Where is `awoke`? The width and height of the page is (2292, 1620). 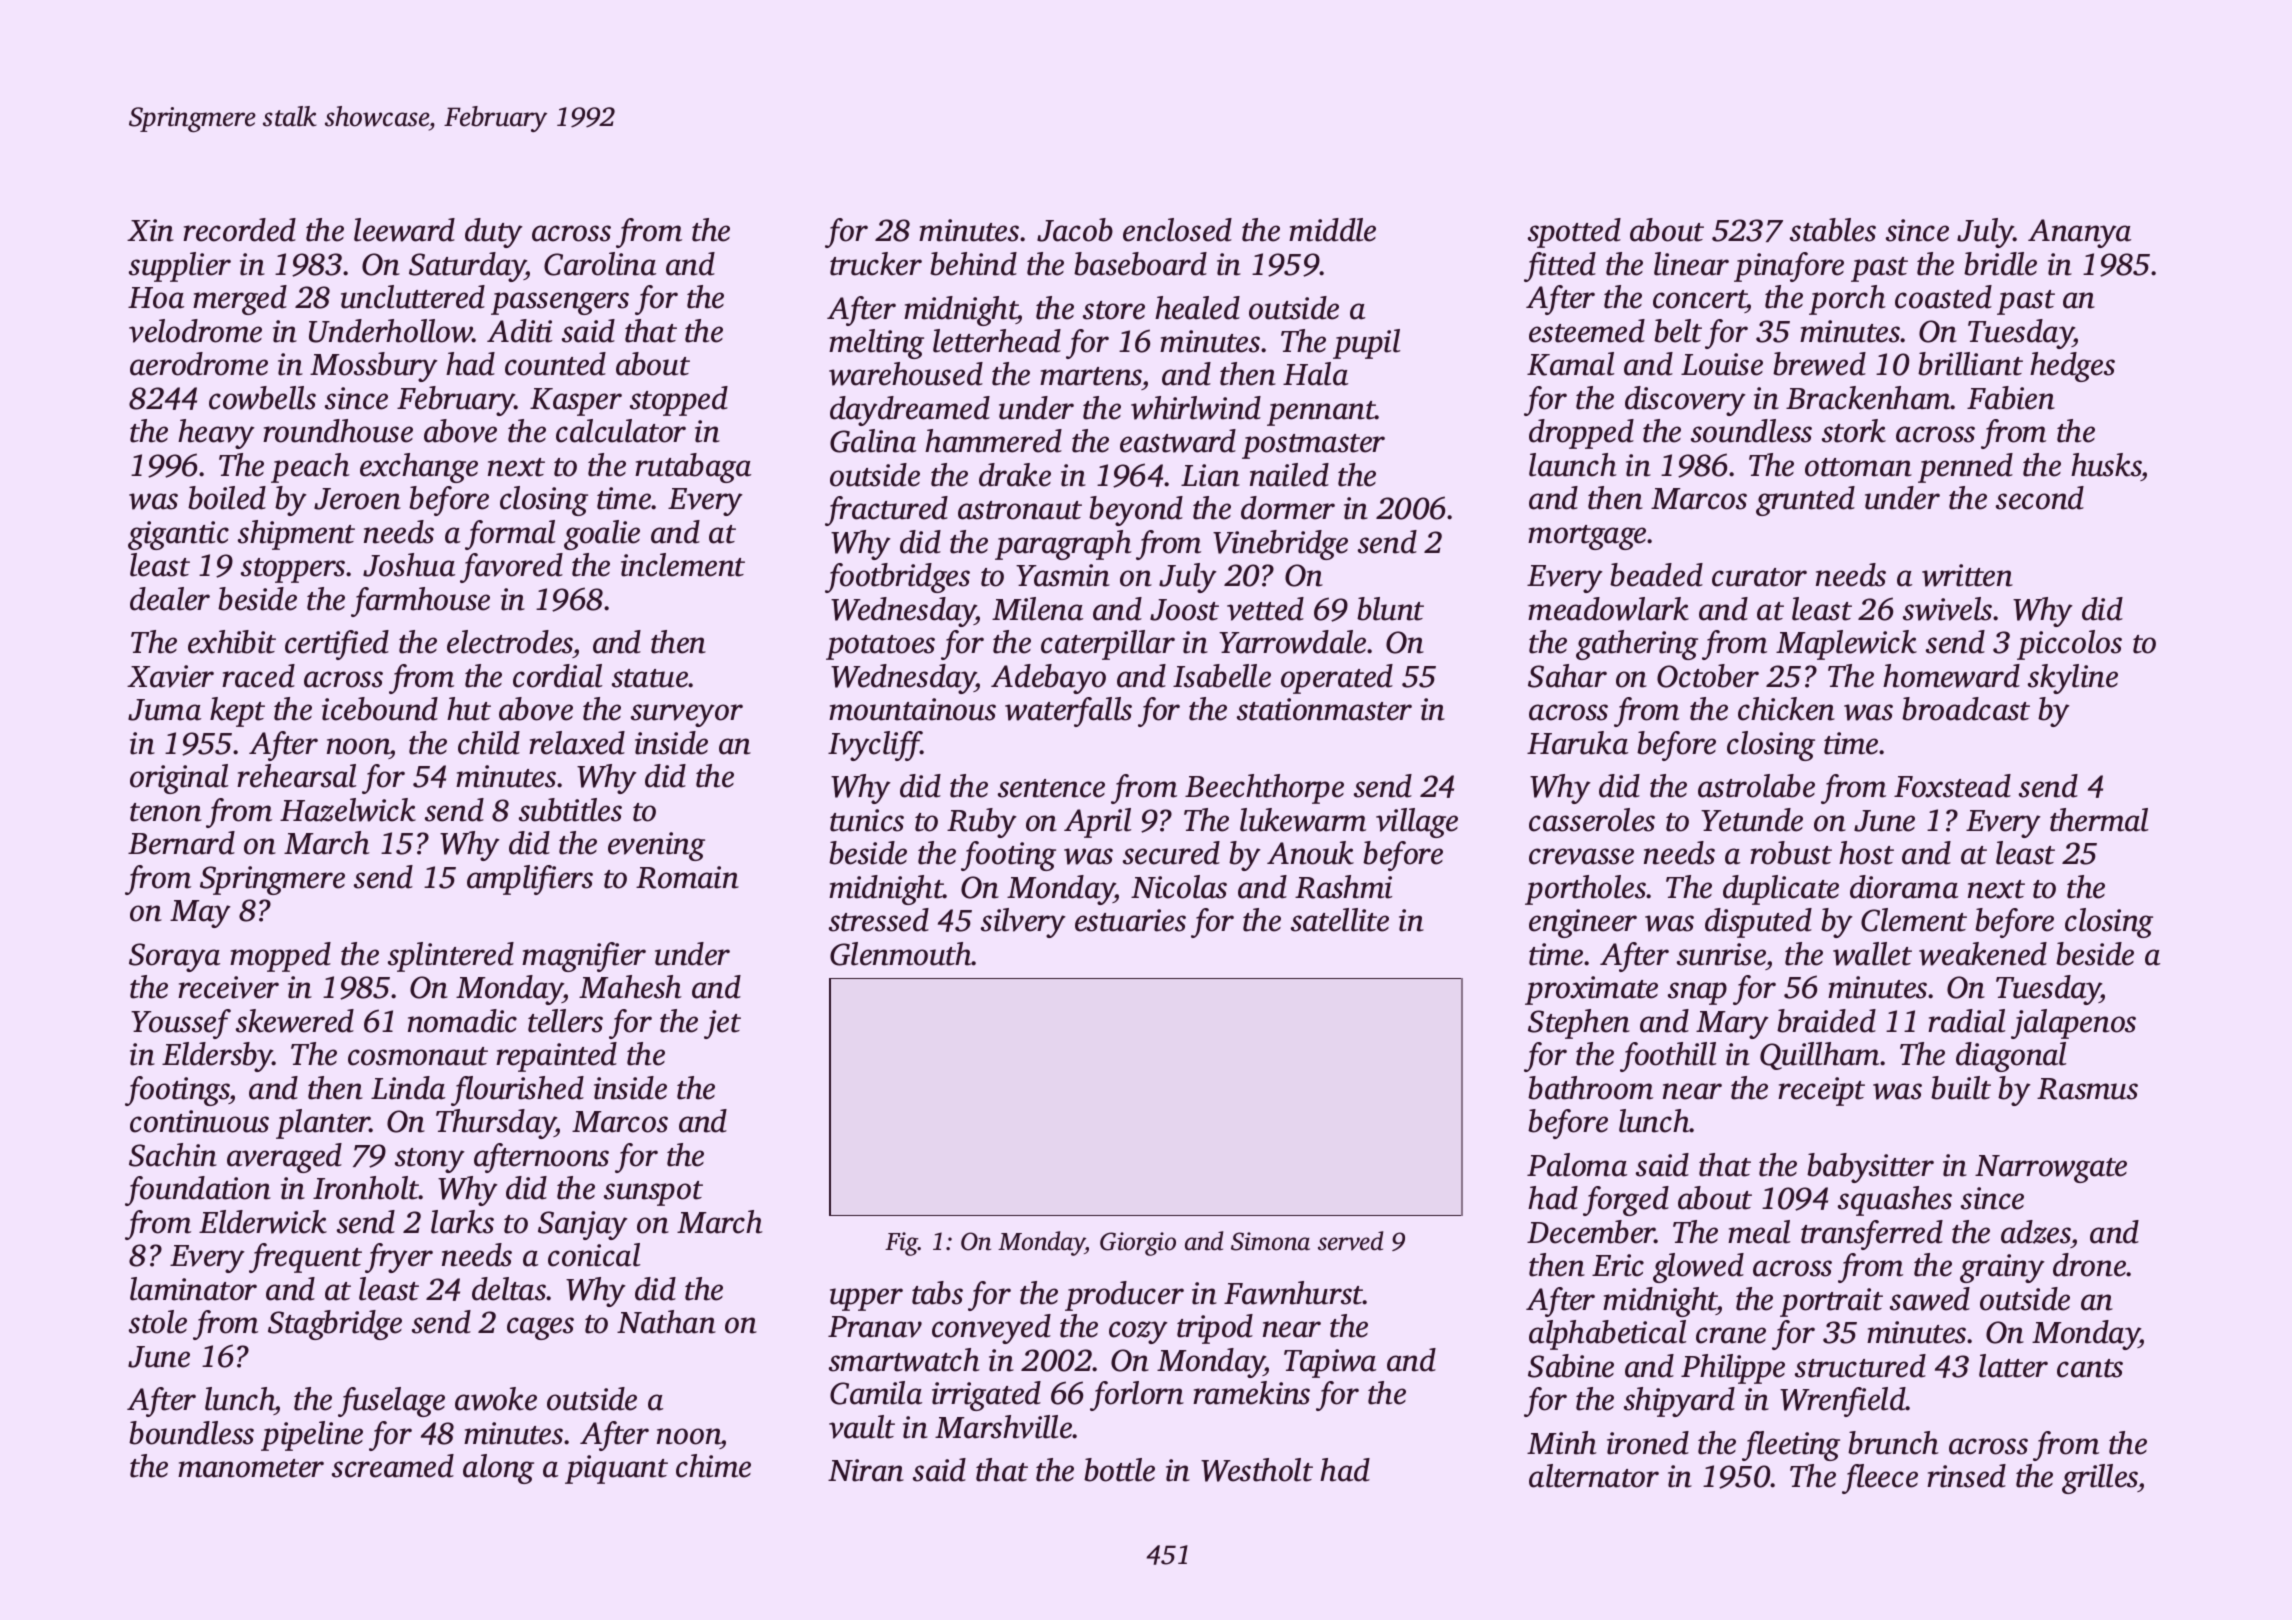
awoke is located at coordinates (496, 1399).
